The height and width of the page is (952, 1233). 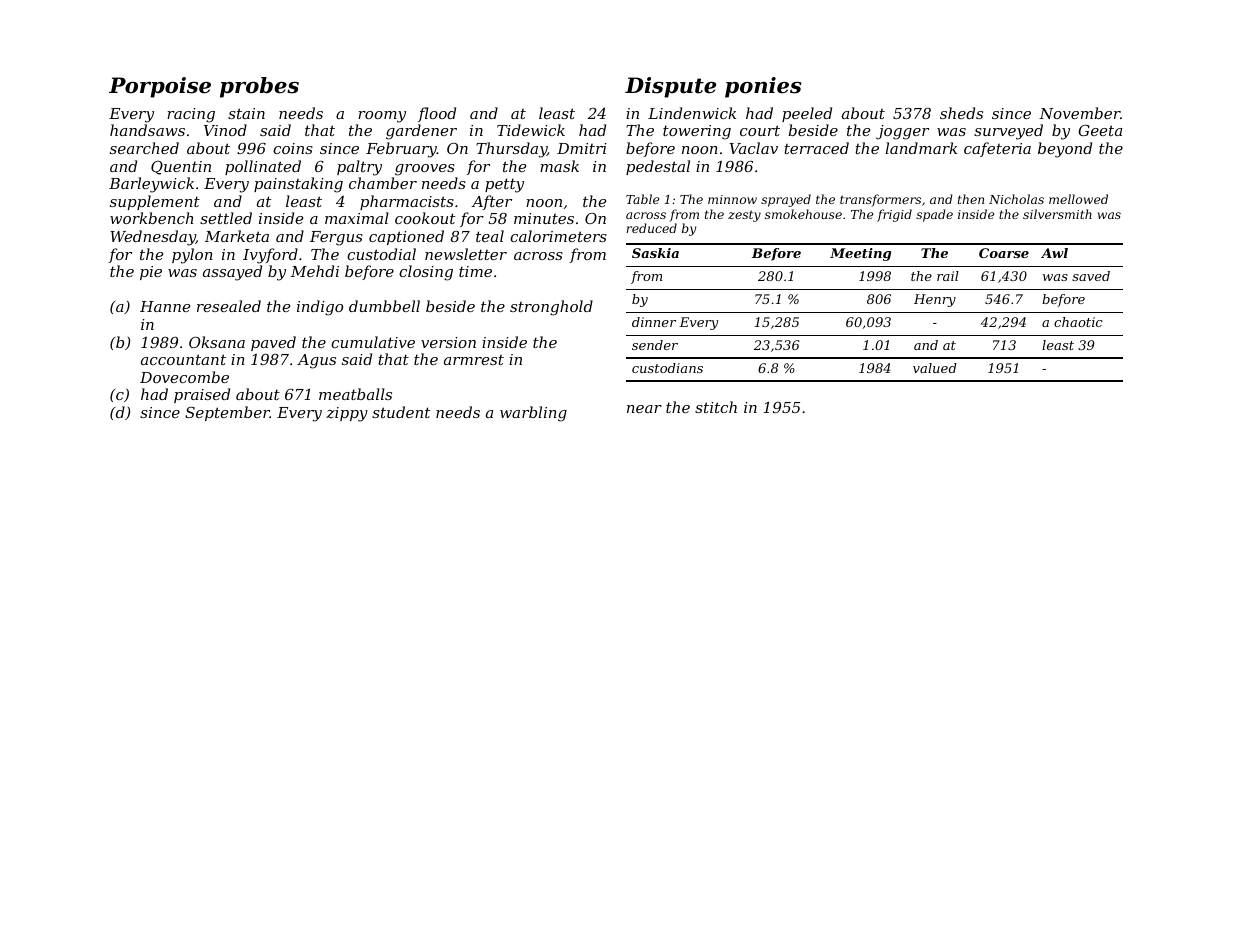 What do you see at coordinates (184, 377) in the page?
I see `Dovecombe` at bounding box center [184, 377].
